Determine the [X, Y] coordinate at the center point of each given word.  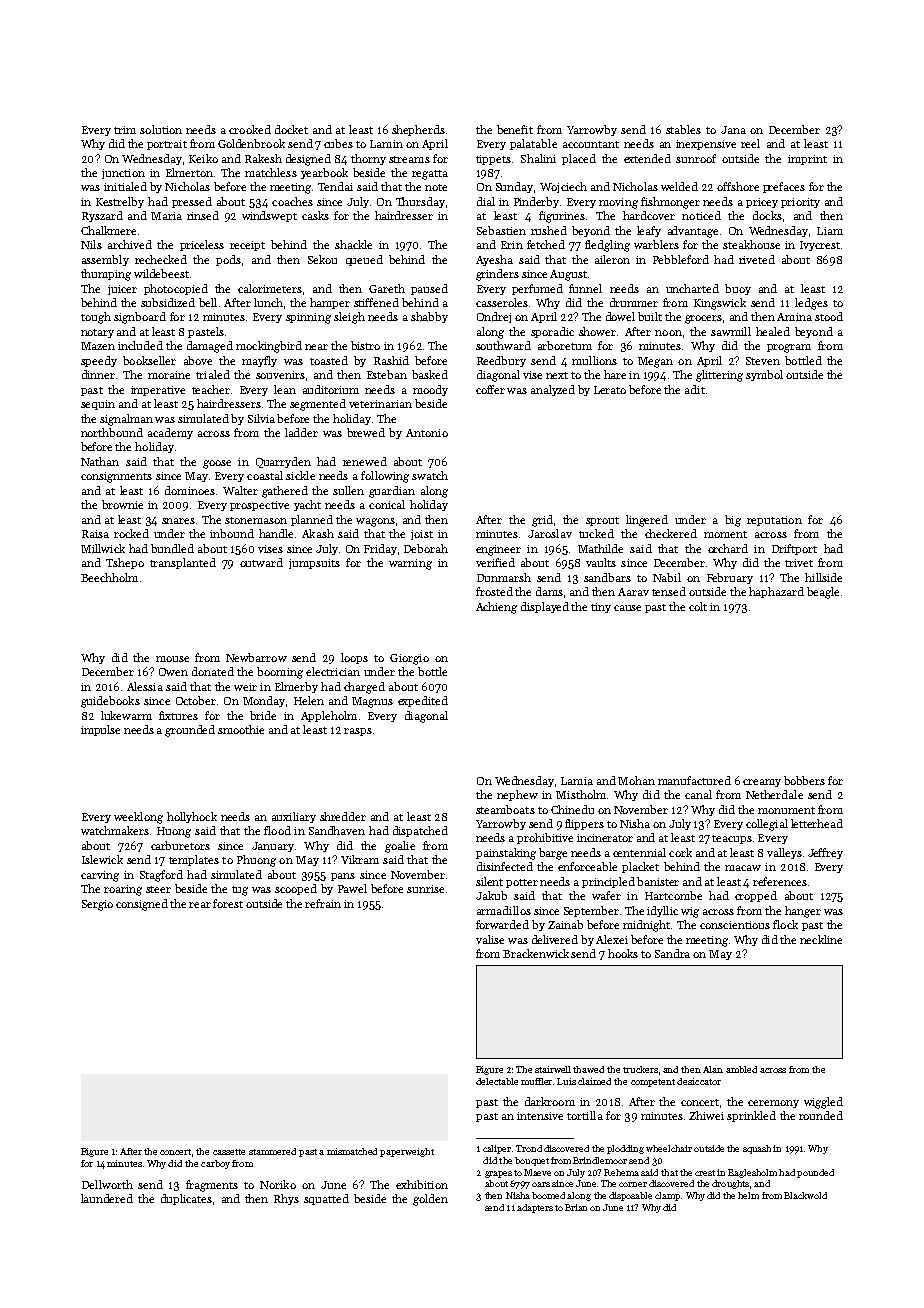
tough [96, 318]
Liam [830, 231]
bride [263, 715]
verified [495, 562]
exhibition [422, 1184]
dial [486, 201]
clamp [667, 1196]
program [789, 348]
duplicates [186, 1199]
